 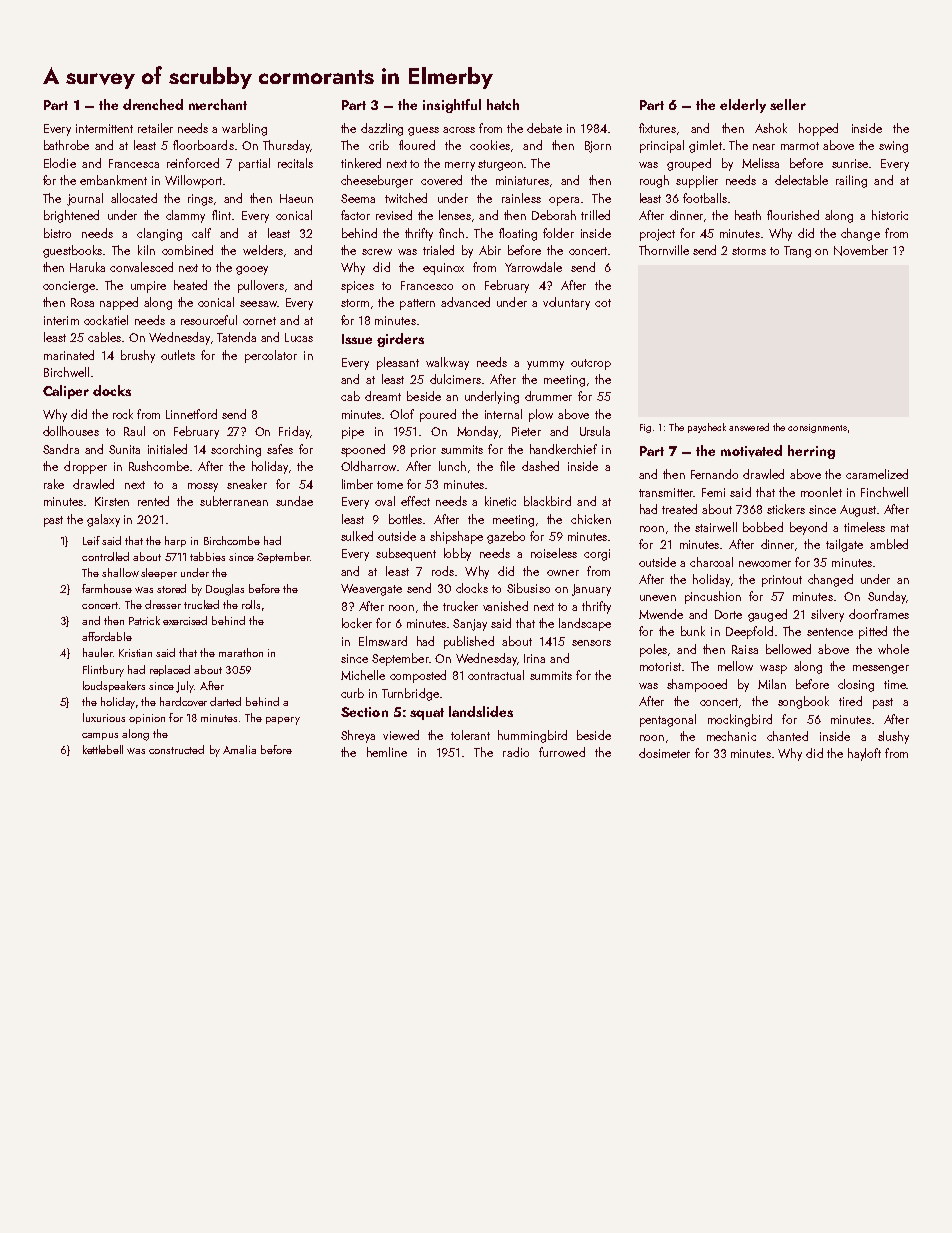 I want to click on affordable, so click(x=107, y=636).
